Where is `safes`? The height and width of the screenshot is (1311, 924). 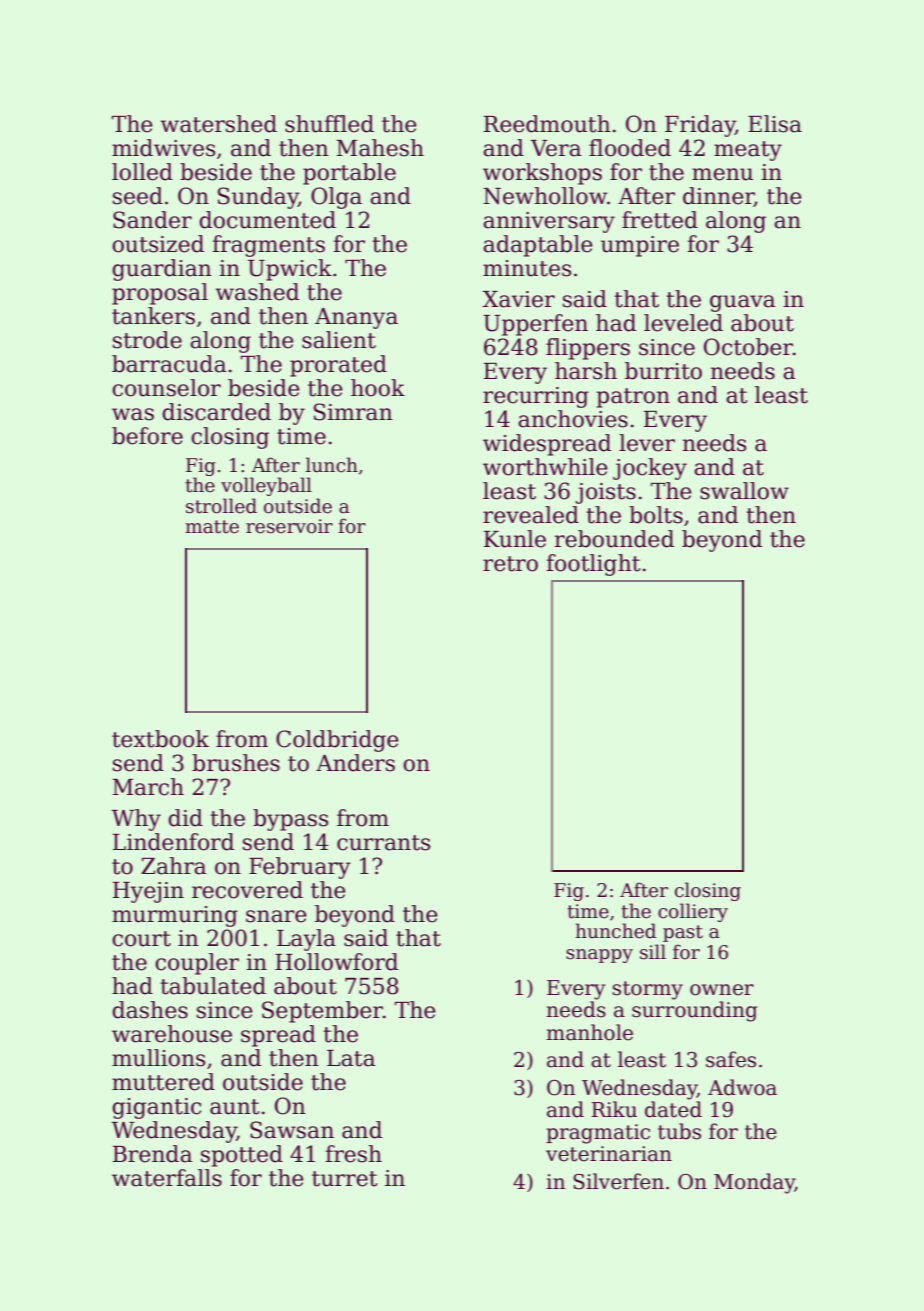 safes is located at coordinates (731, 1059).
